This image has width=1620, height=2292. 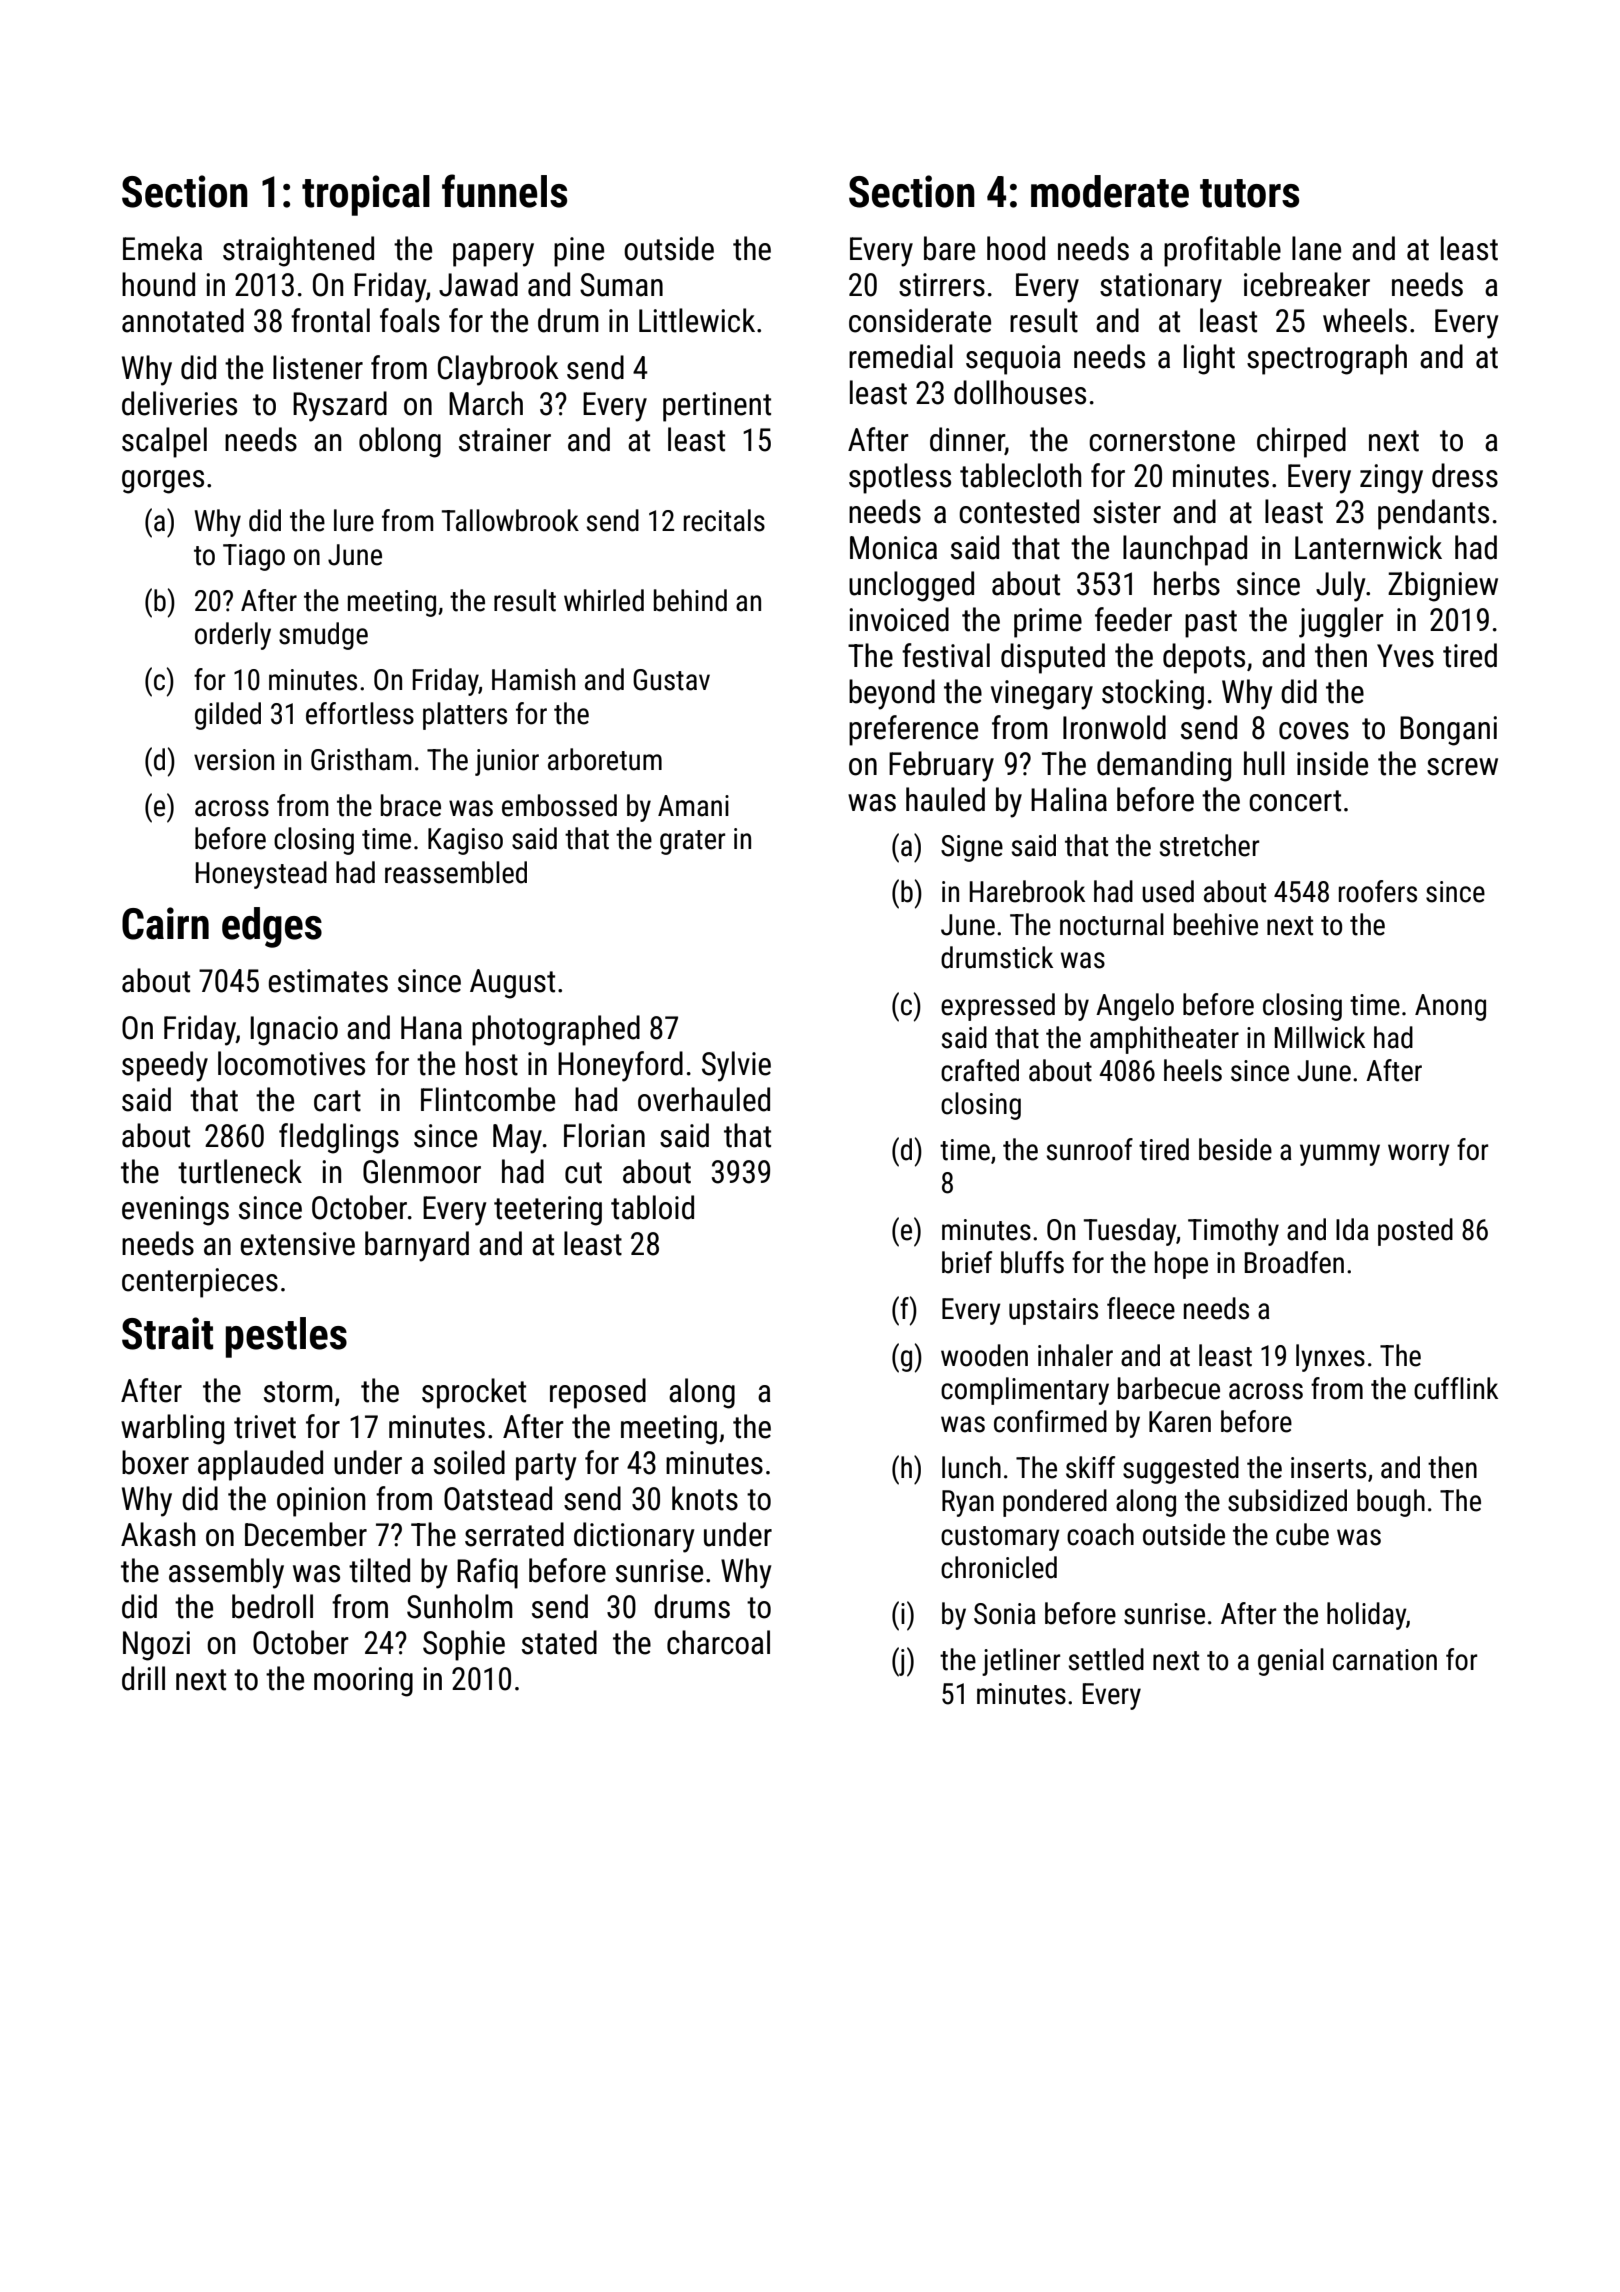 I want to click on light, so click(x=1209, y=359).
